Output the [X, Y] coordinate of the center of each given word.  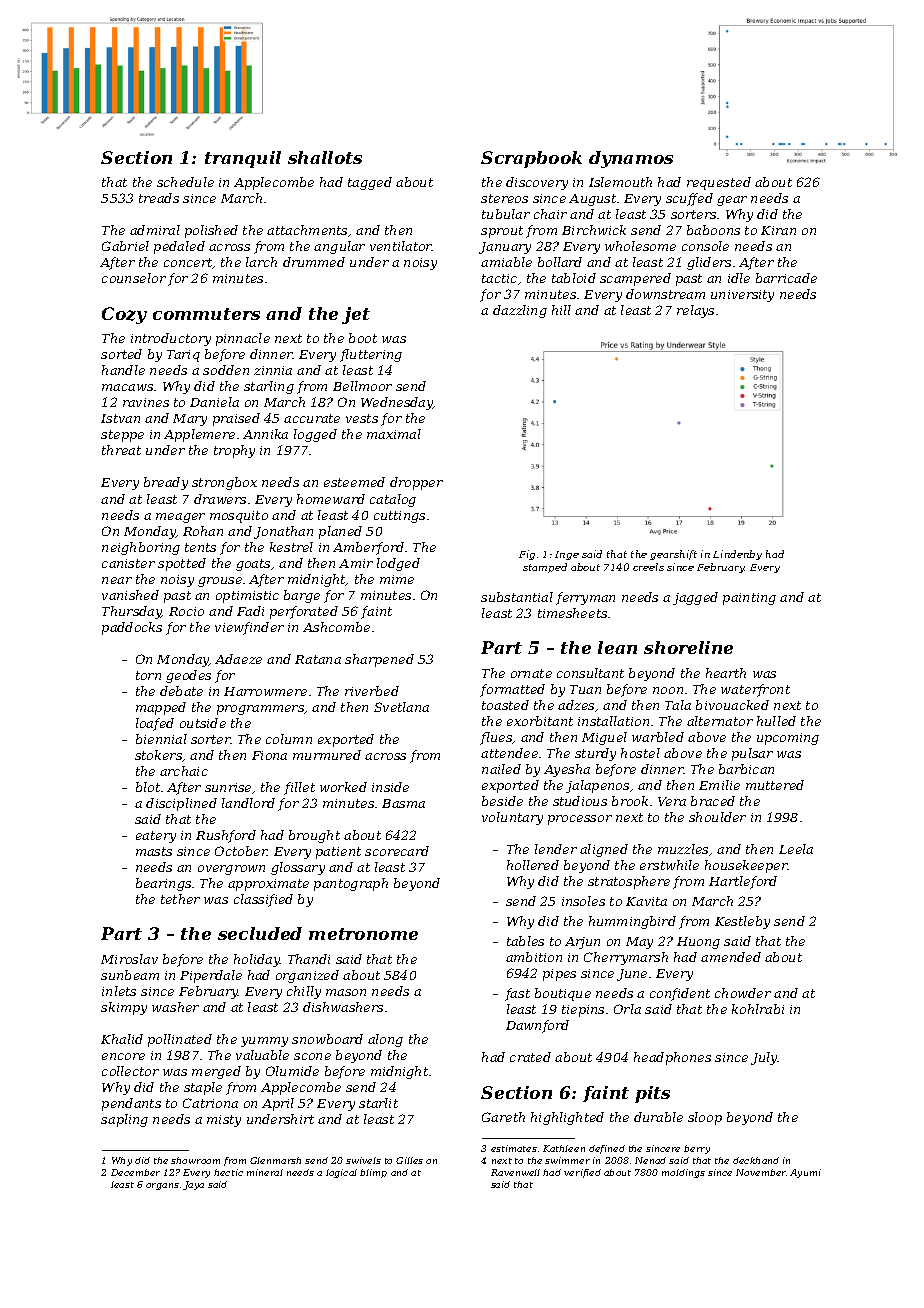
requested [719, 183]
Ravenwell [515, 1172]
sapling [124, 1120]
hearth [726, 673]
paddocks [132, 628]
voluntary [512, 818]
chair [550, 214]
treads [159, 198]
